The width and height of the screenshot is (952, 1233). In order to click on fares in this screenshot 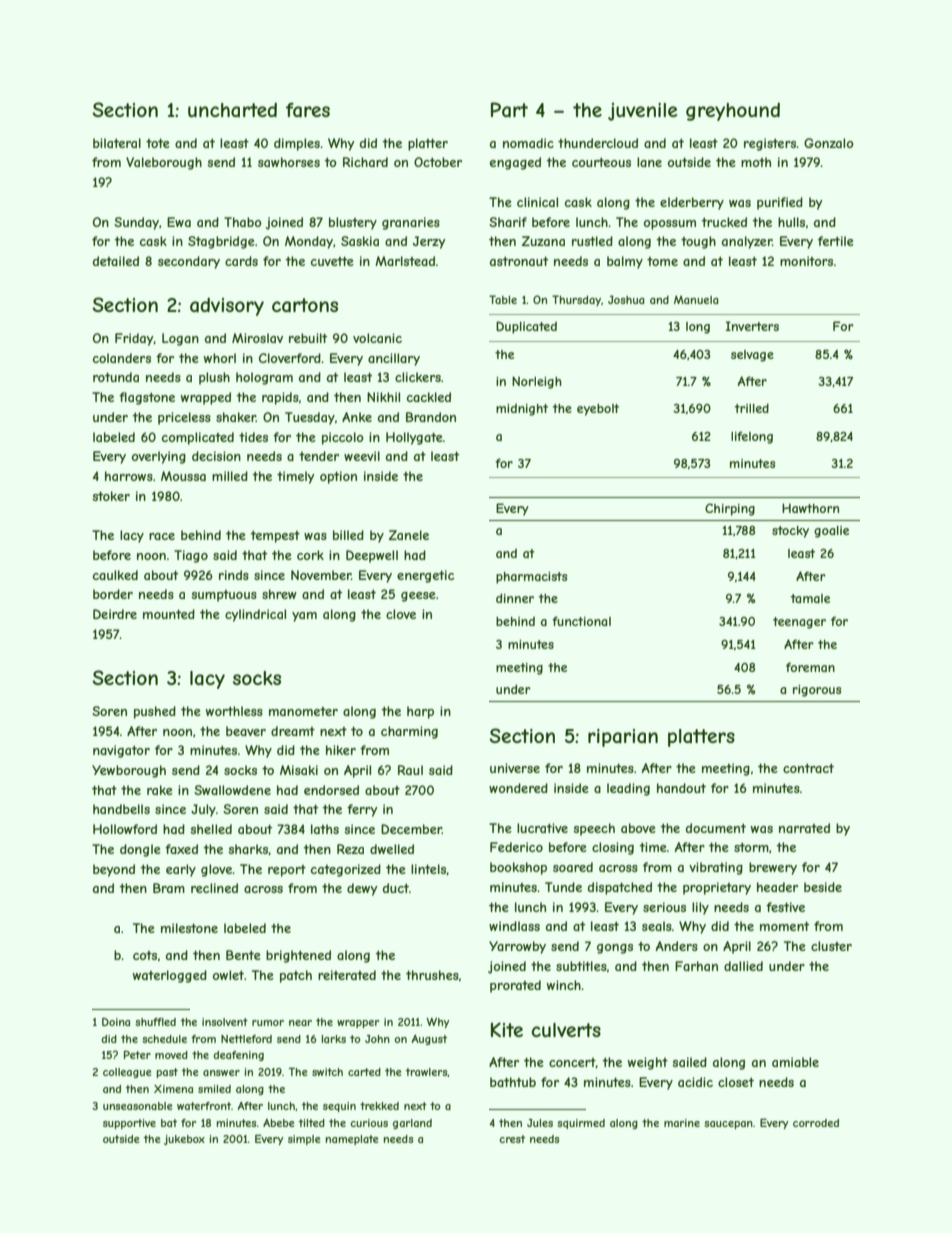, I will do `click(308, 110)`.
